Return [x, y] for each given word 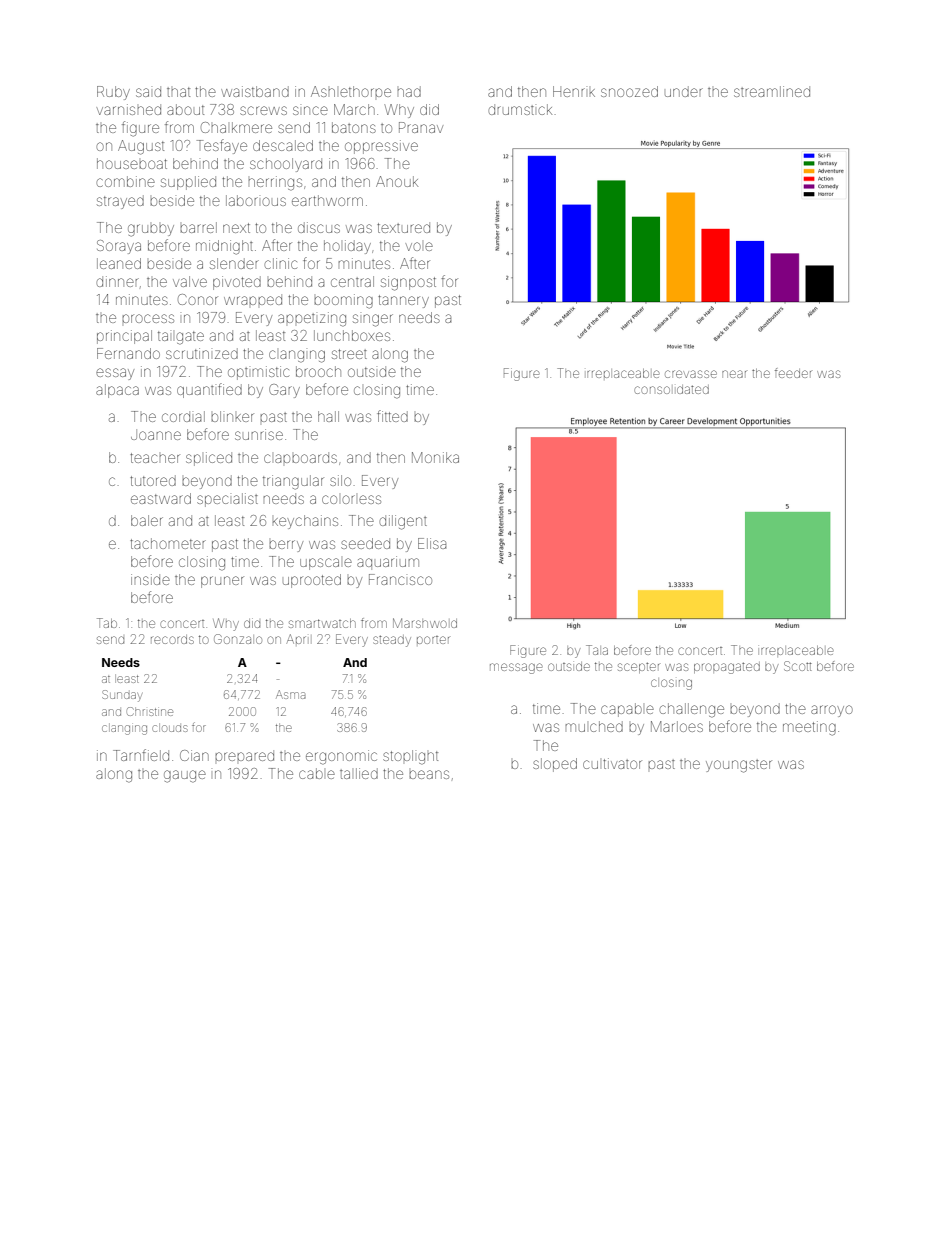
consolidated [671, 389]
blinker [232, 416]
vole [419, 246]
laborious [256, 200]
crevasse [691, 374]
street [349, 354]
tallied [359, 773]
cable [317, 773]
